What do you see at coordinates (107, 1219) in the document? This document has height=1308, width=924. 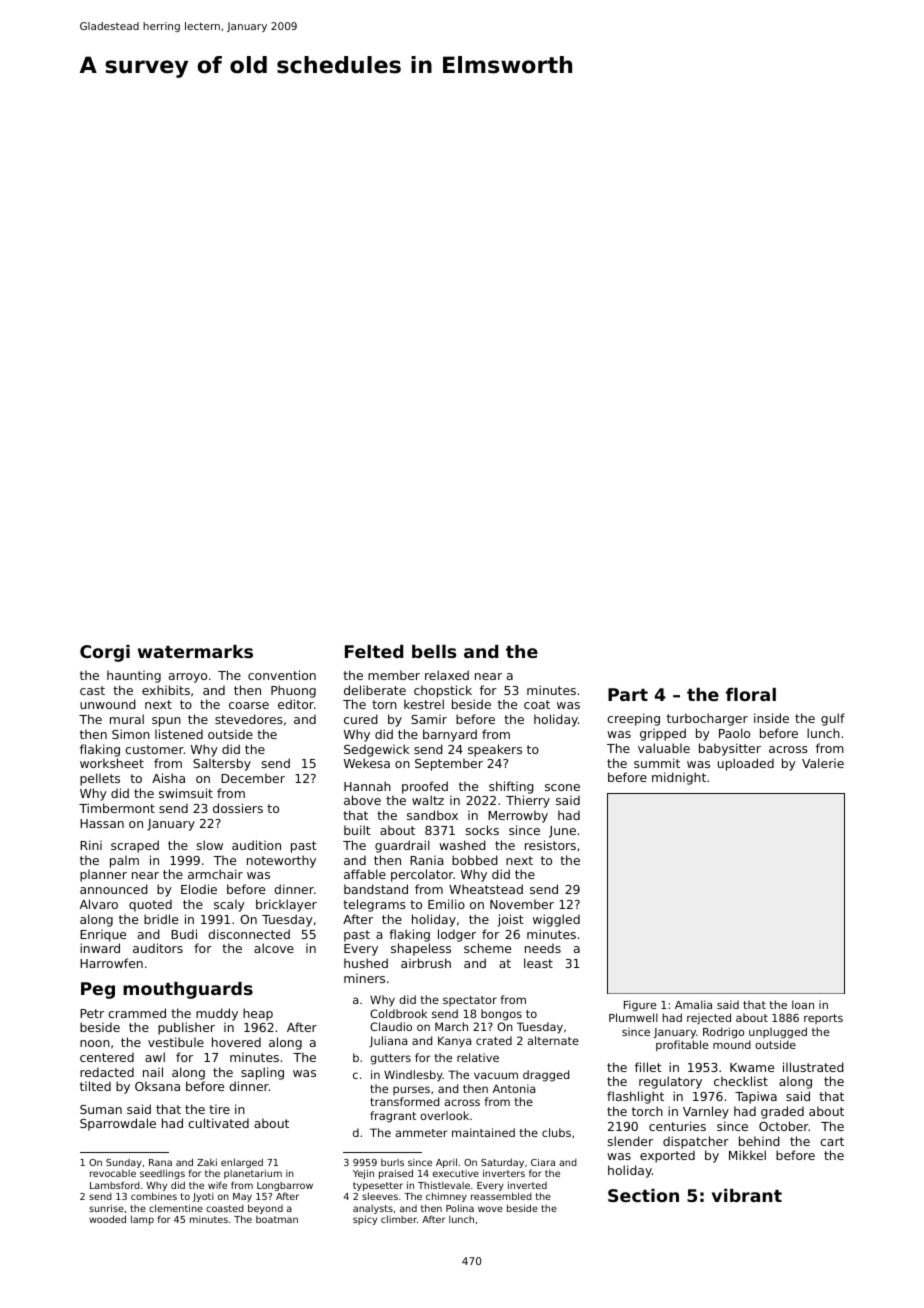 I see `wooded` at bounding box center [107, 1219].
